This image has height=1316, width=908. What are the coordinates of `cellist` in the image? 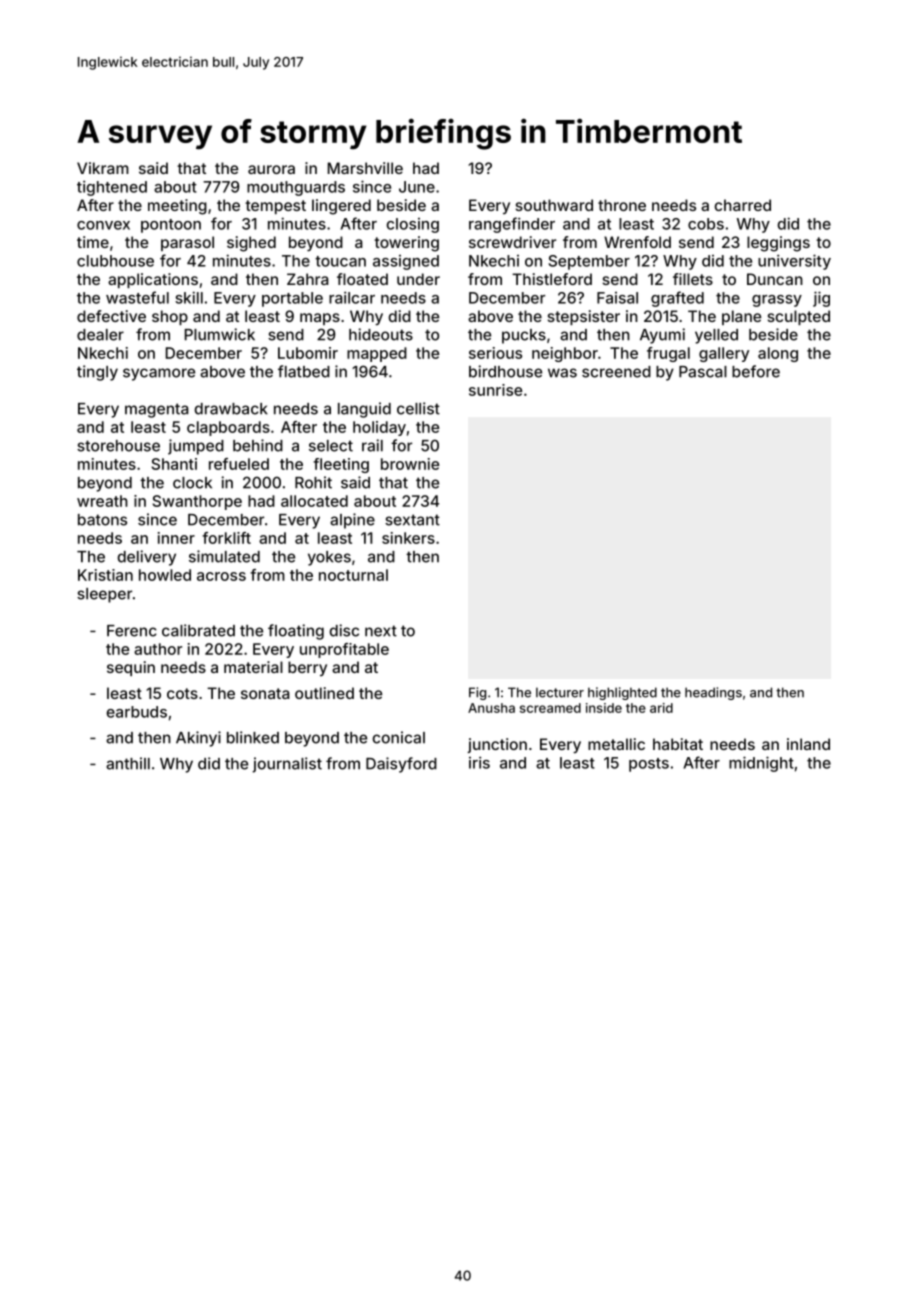 It's located at (418, 408).
